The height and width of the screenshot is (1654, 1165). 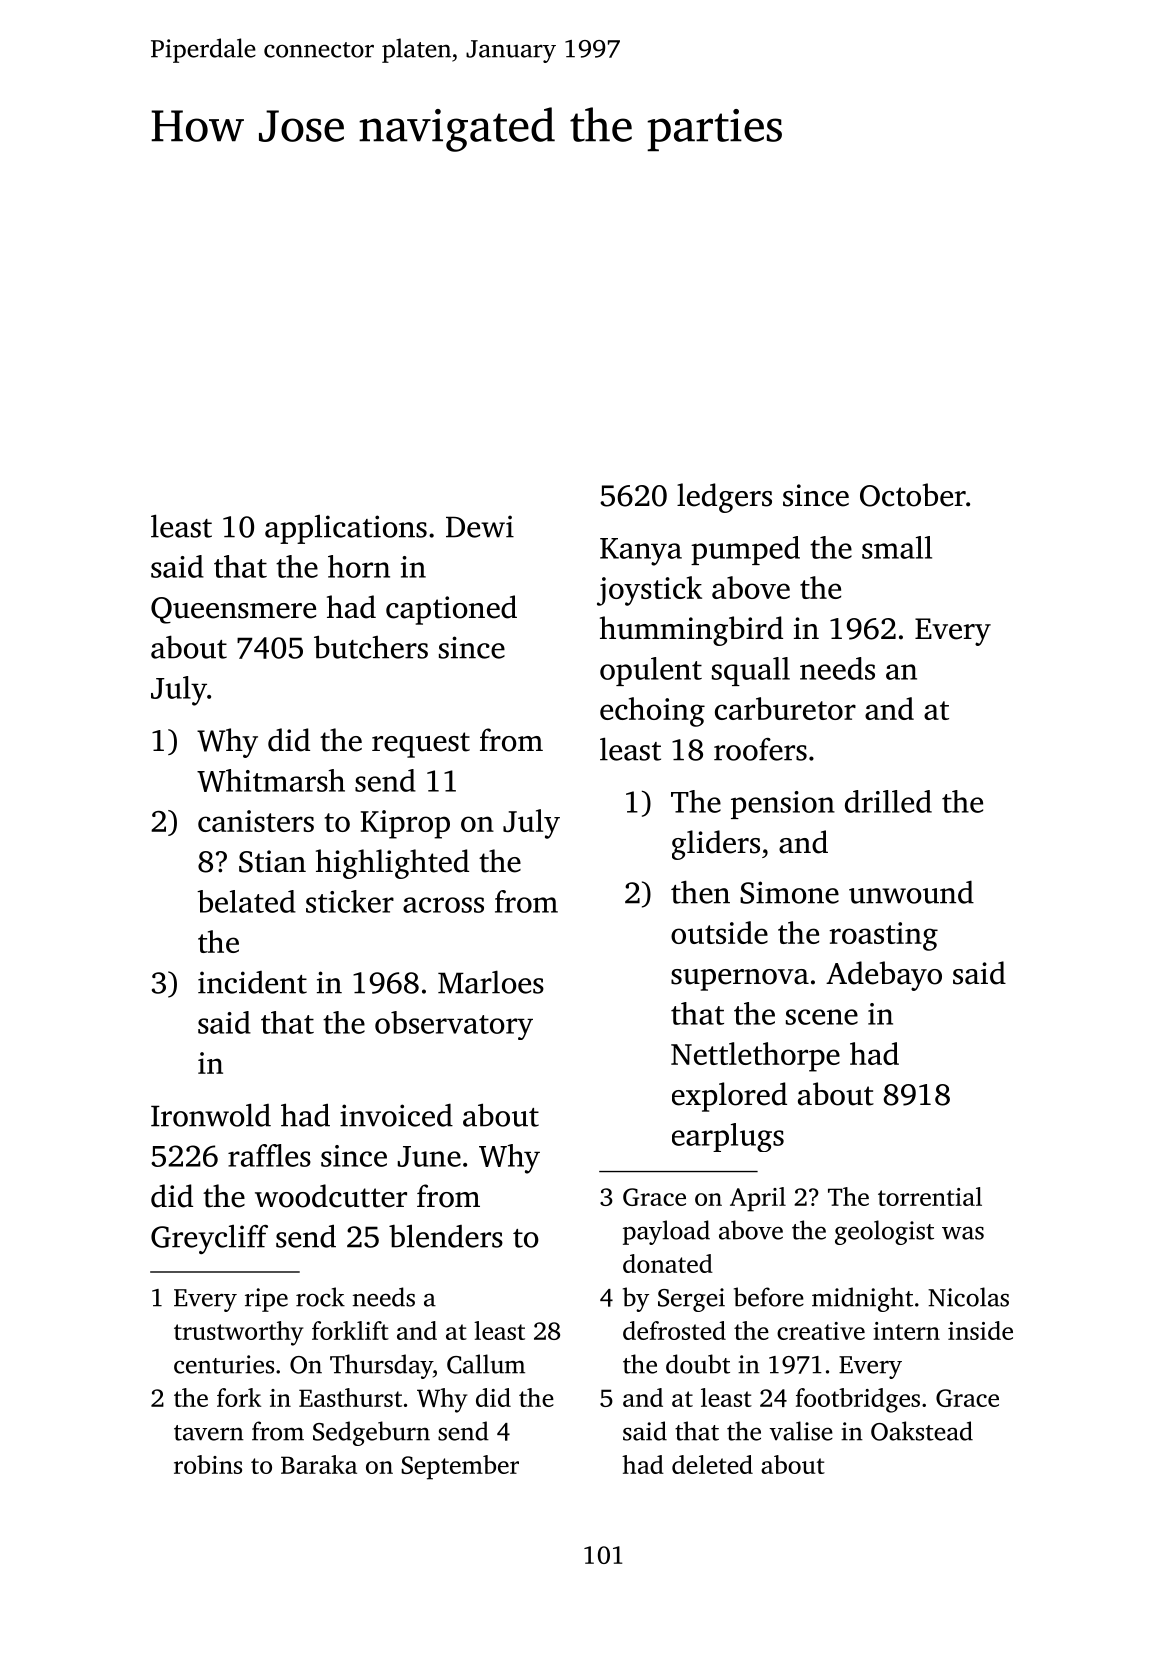 I want to click on across, so click(x=443, y=905).
